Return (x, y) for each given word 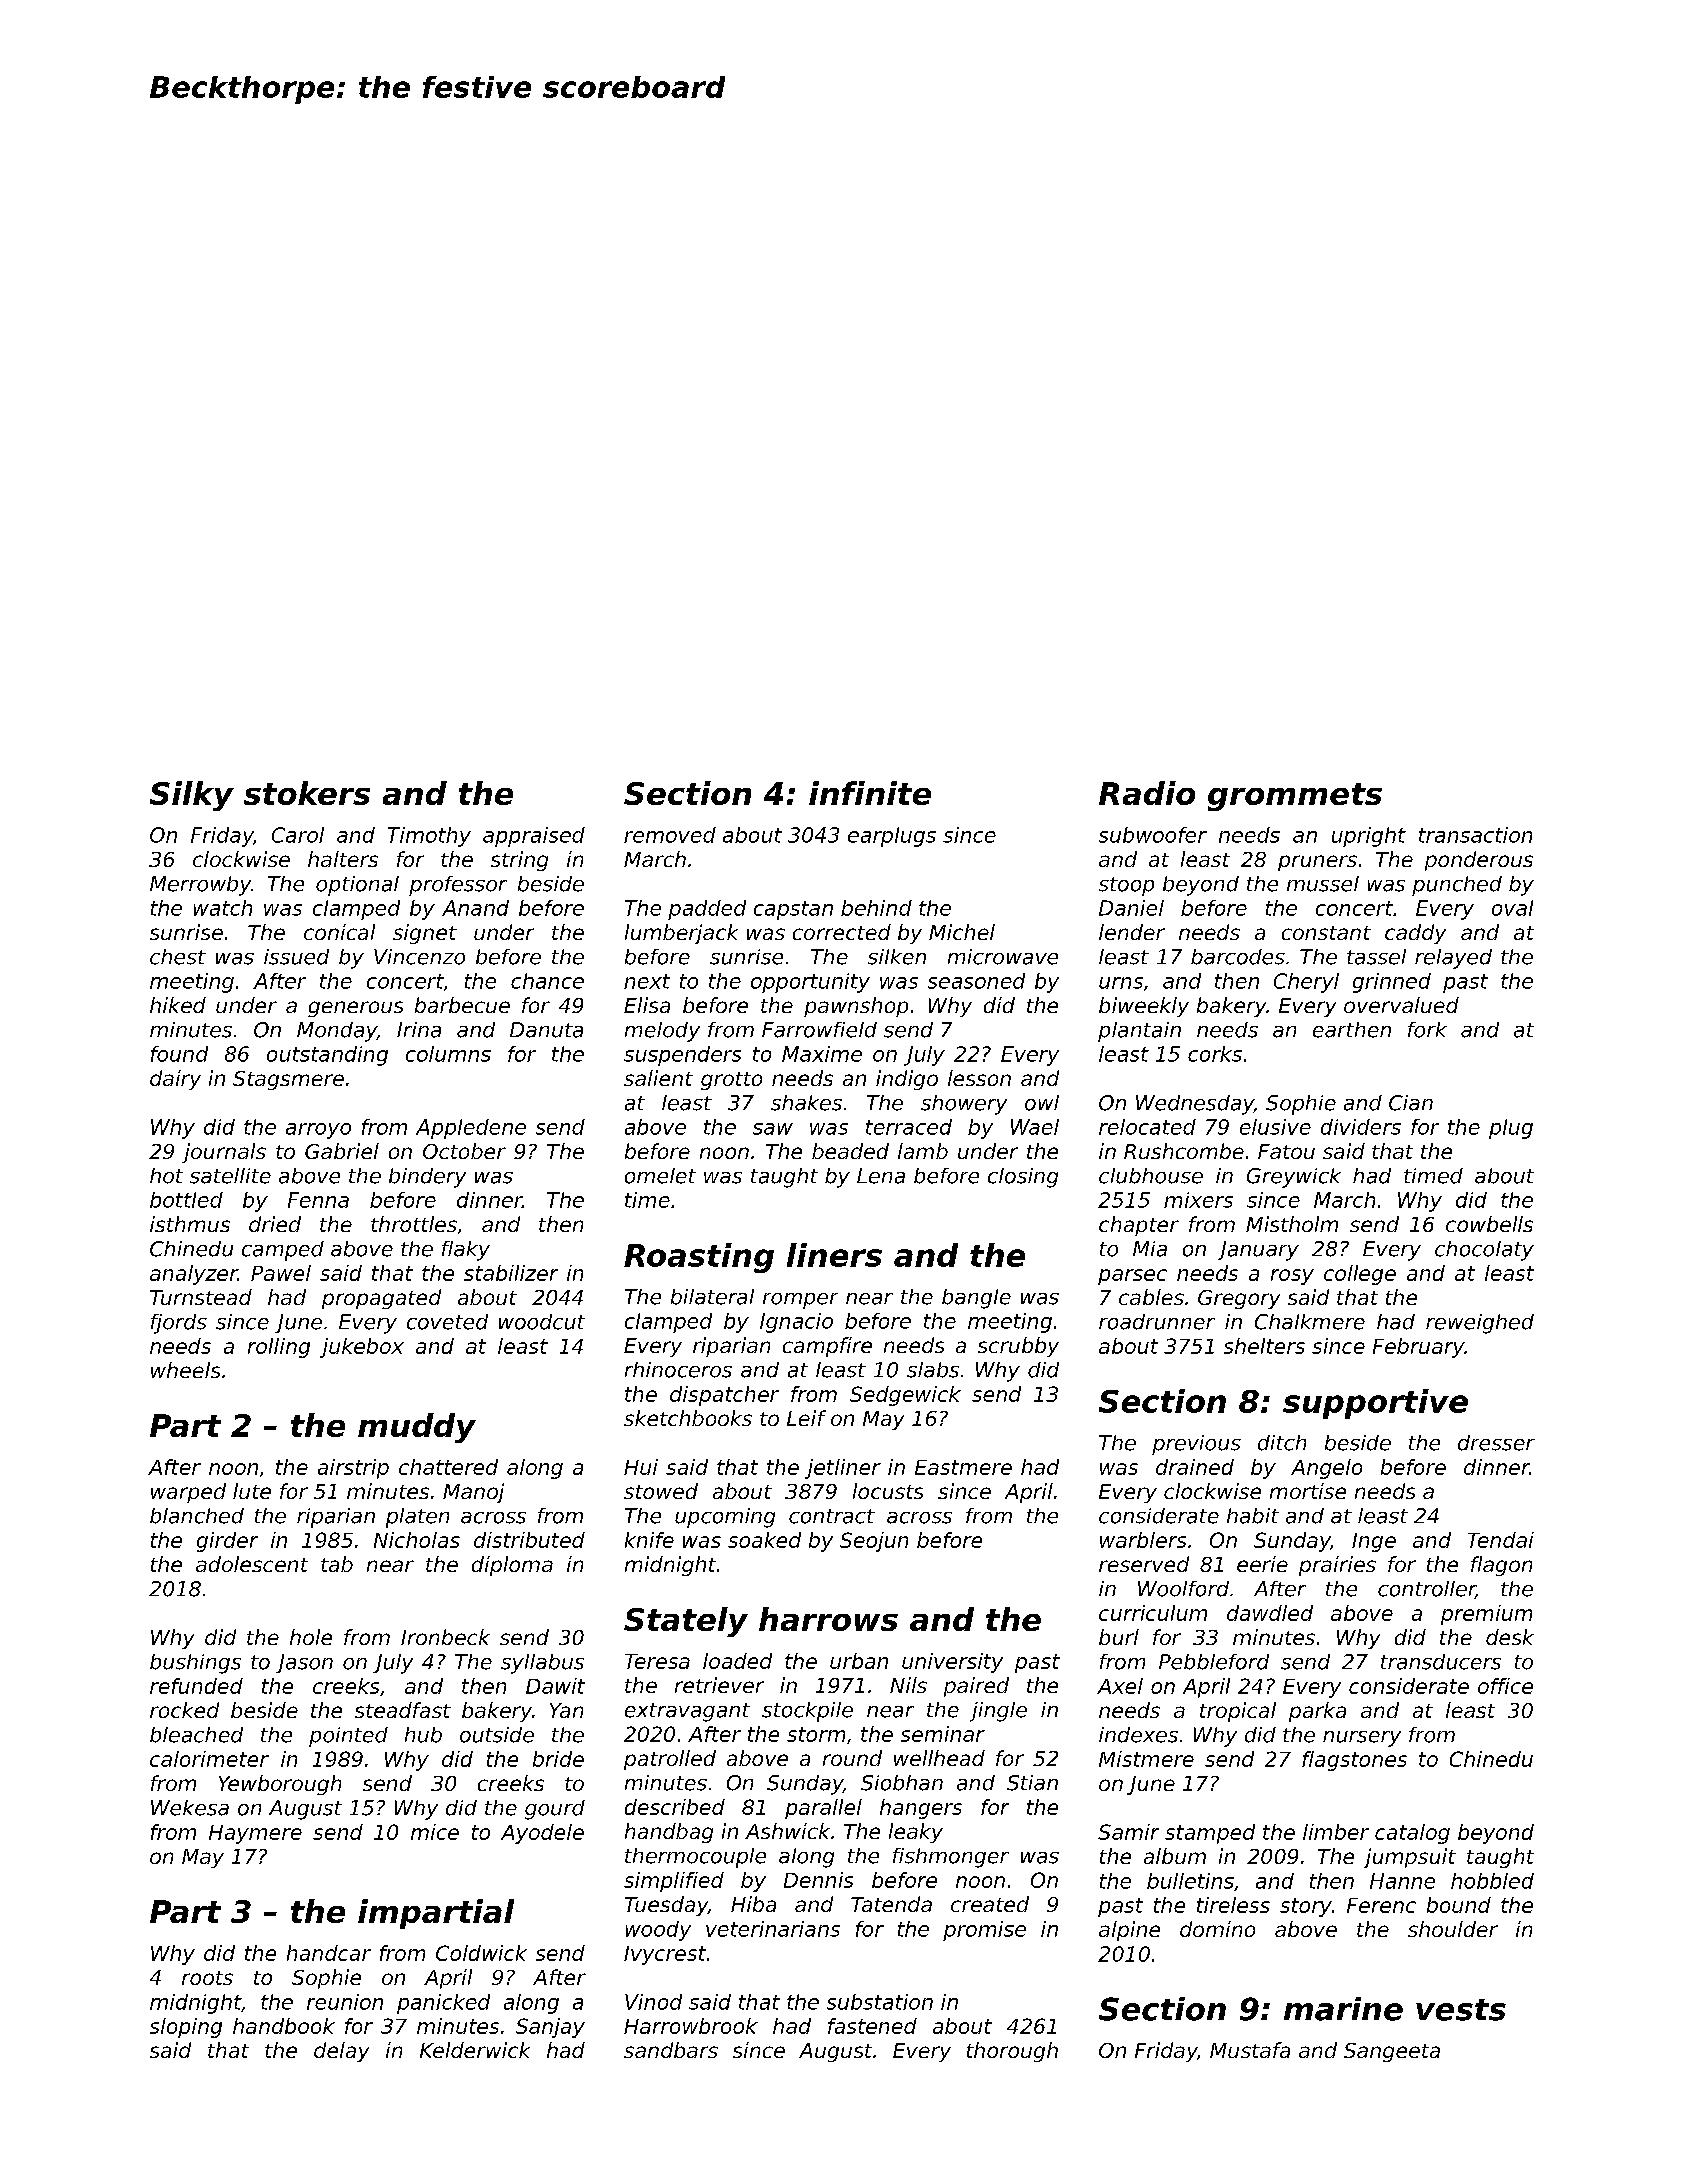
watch (223, 908)
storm (816, 1734)
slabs (933, 1370)
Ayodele (542, 1834)
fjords (179, 1324)
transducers (1441, 1662)
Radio (1147, 793)
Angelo (1326, 1469)
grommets (1295, 797)
